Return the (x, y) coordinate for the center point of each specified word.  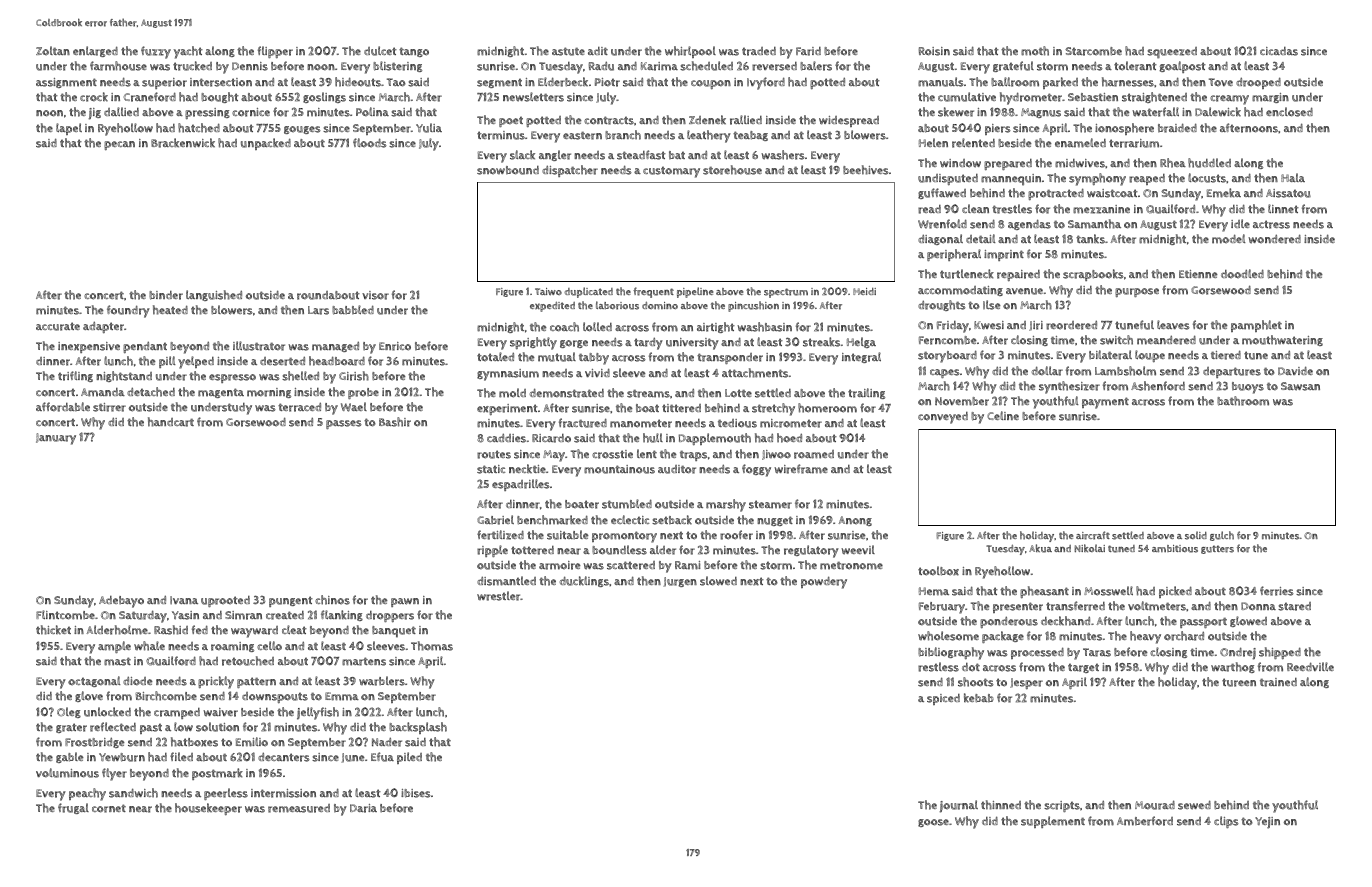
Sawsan (1300, 386)
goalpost (1182, 67)
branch (623, 135)
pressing (207, 113)
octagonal (94, 681)
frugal (73, 808)
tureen (1239, 682)
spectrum (786, 293)
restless (938, 667)
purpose (1137, 292)
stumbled (627, 504)
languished (214, 295)
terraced (299, 407)
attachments (755, 373)
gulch (1222, 536)
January (56, 439)
